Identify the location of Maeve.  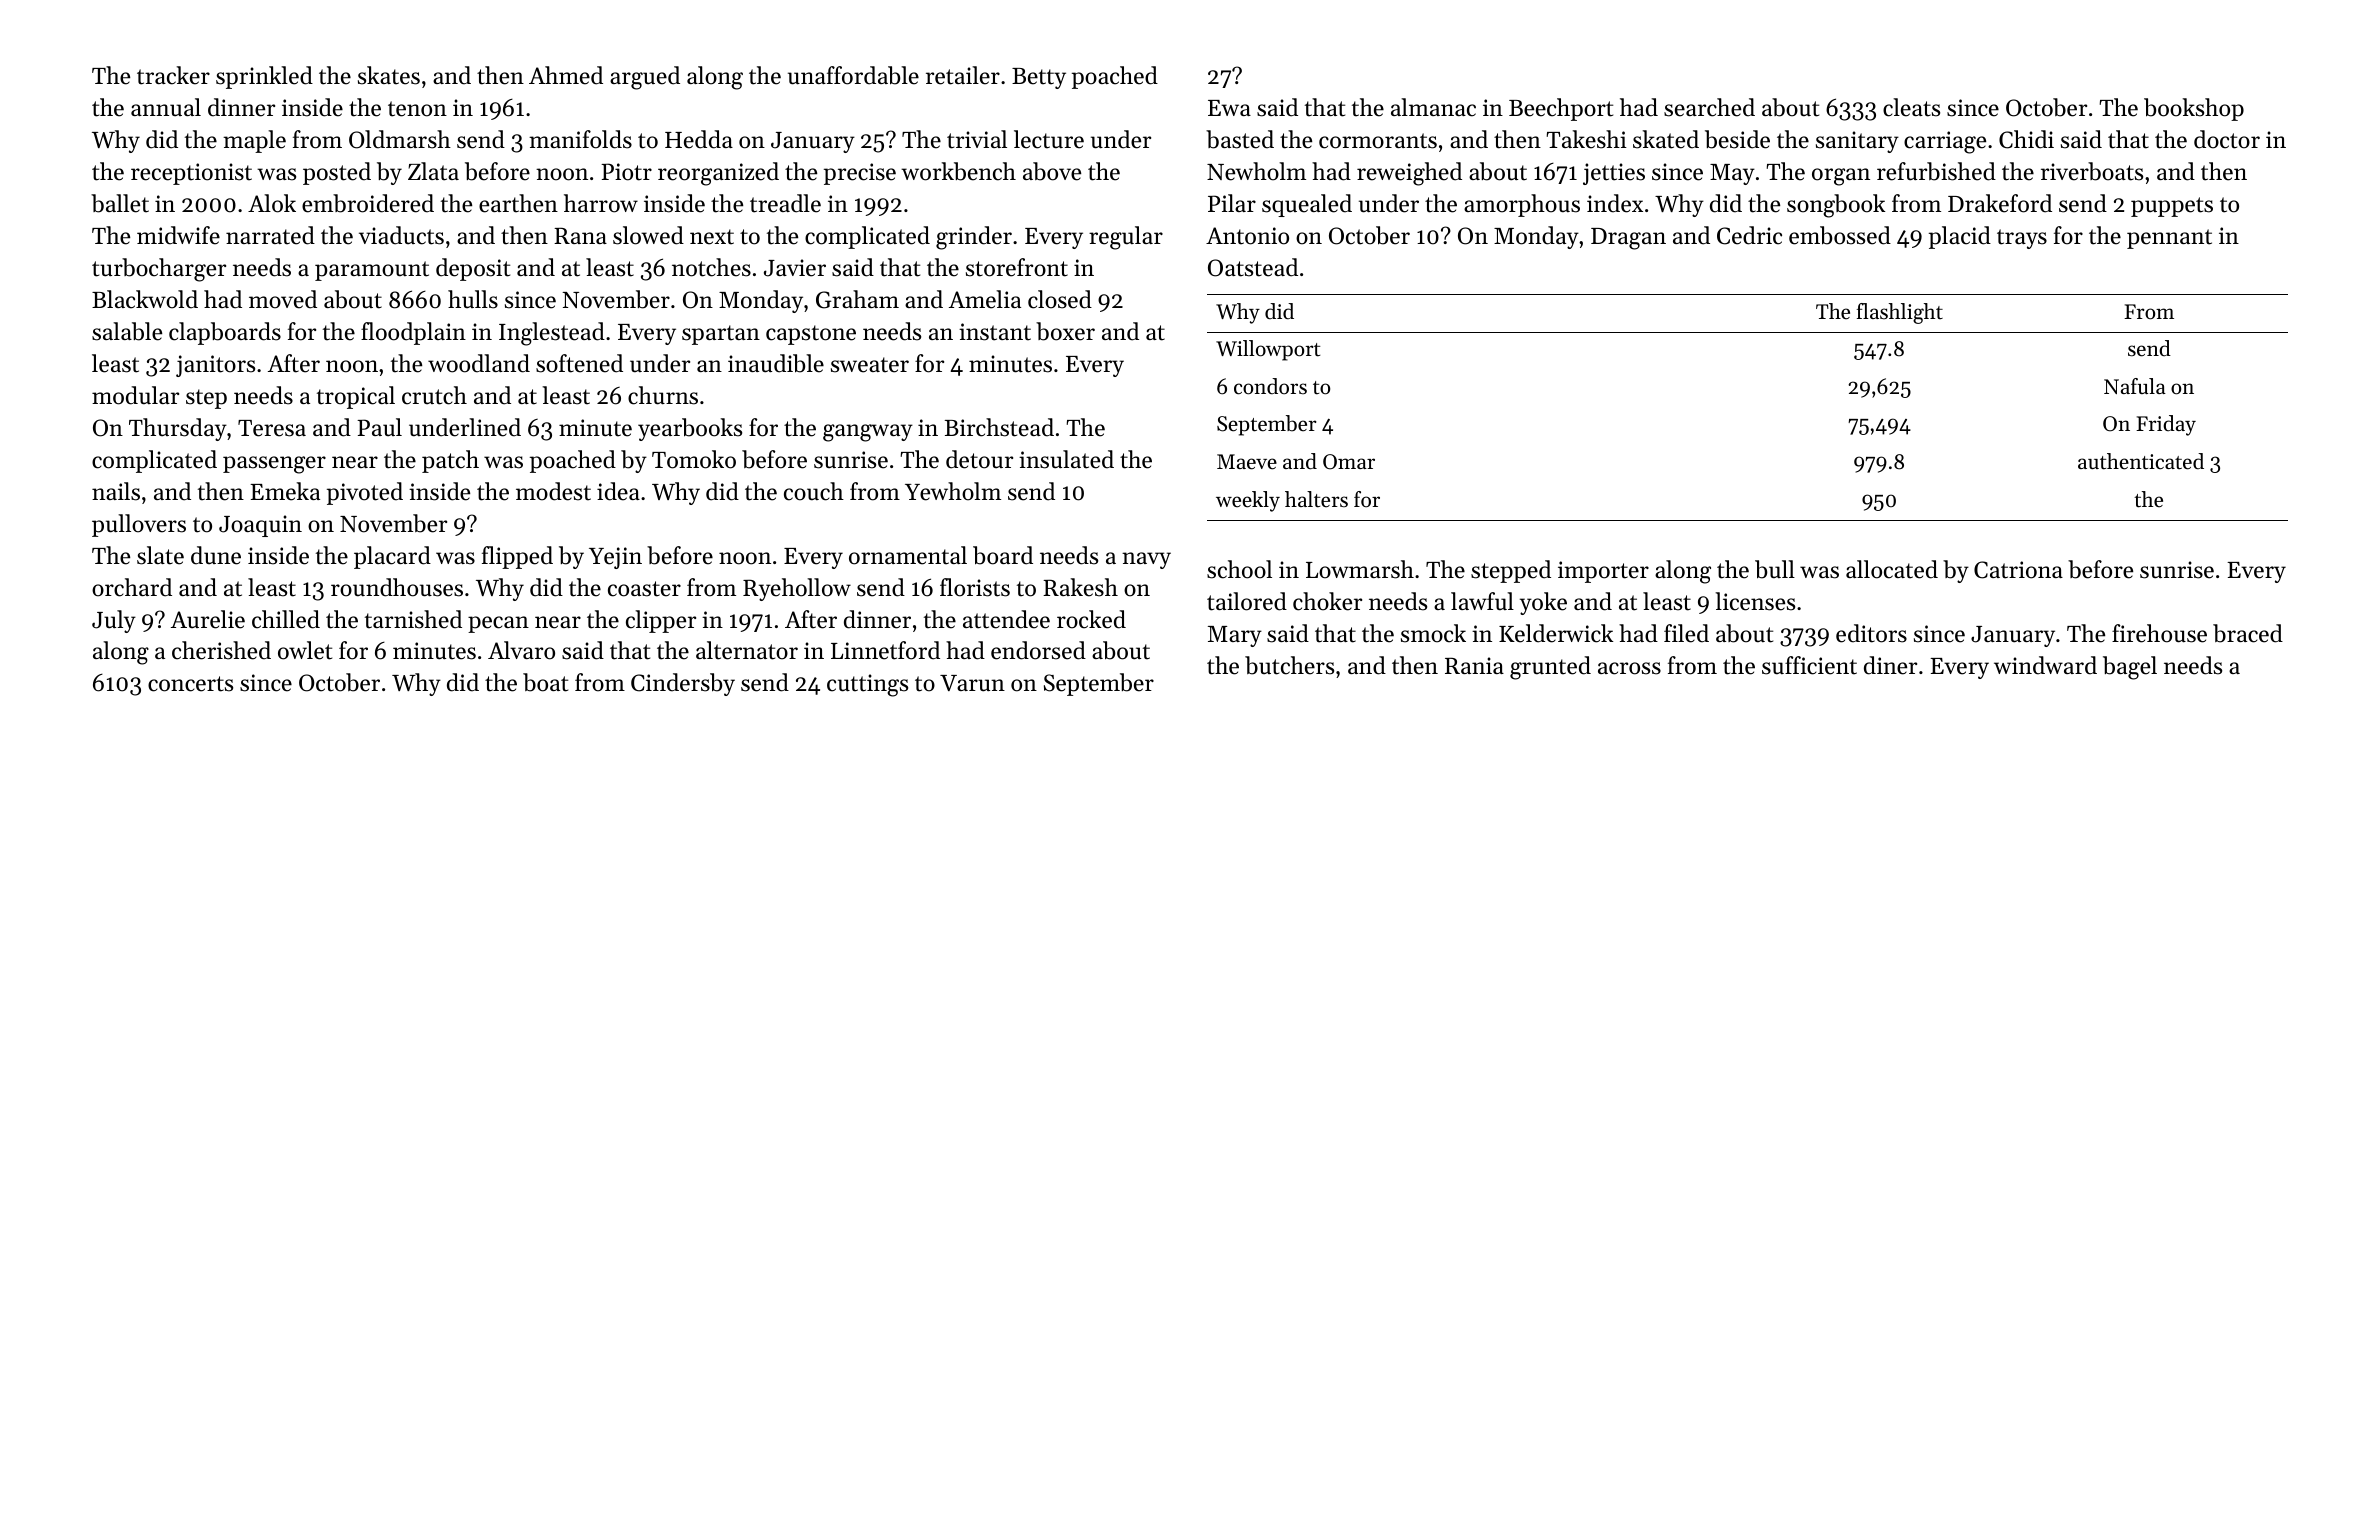
(1247, 462).
